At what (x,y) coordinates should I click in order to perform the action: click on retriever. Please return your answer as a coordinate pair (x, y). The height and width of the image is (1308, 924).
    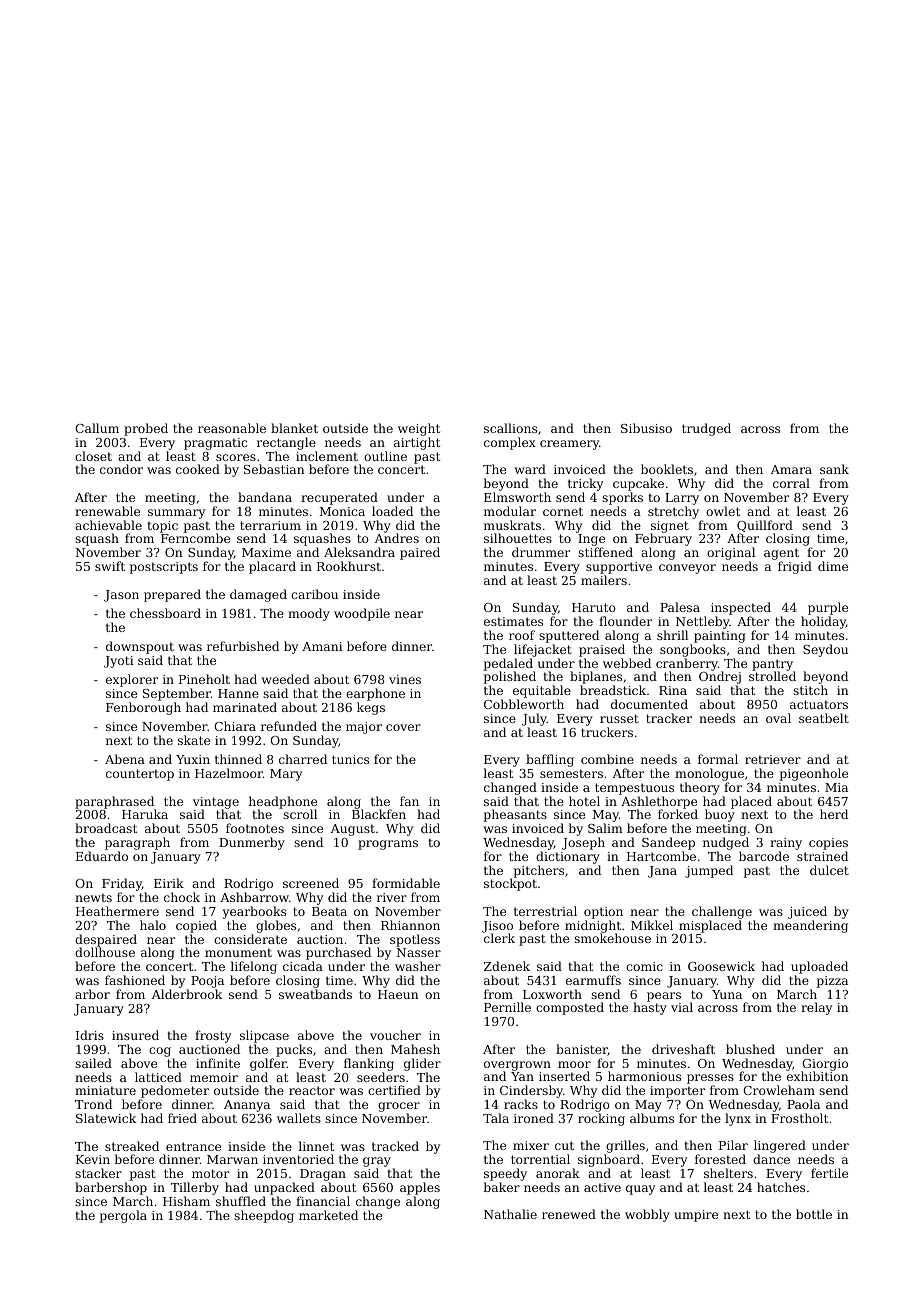
    Looking at the image, I should click on (773, 759).
